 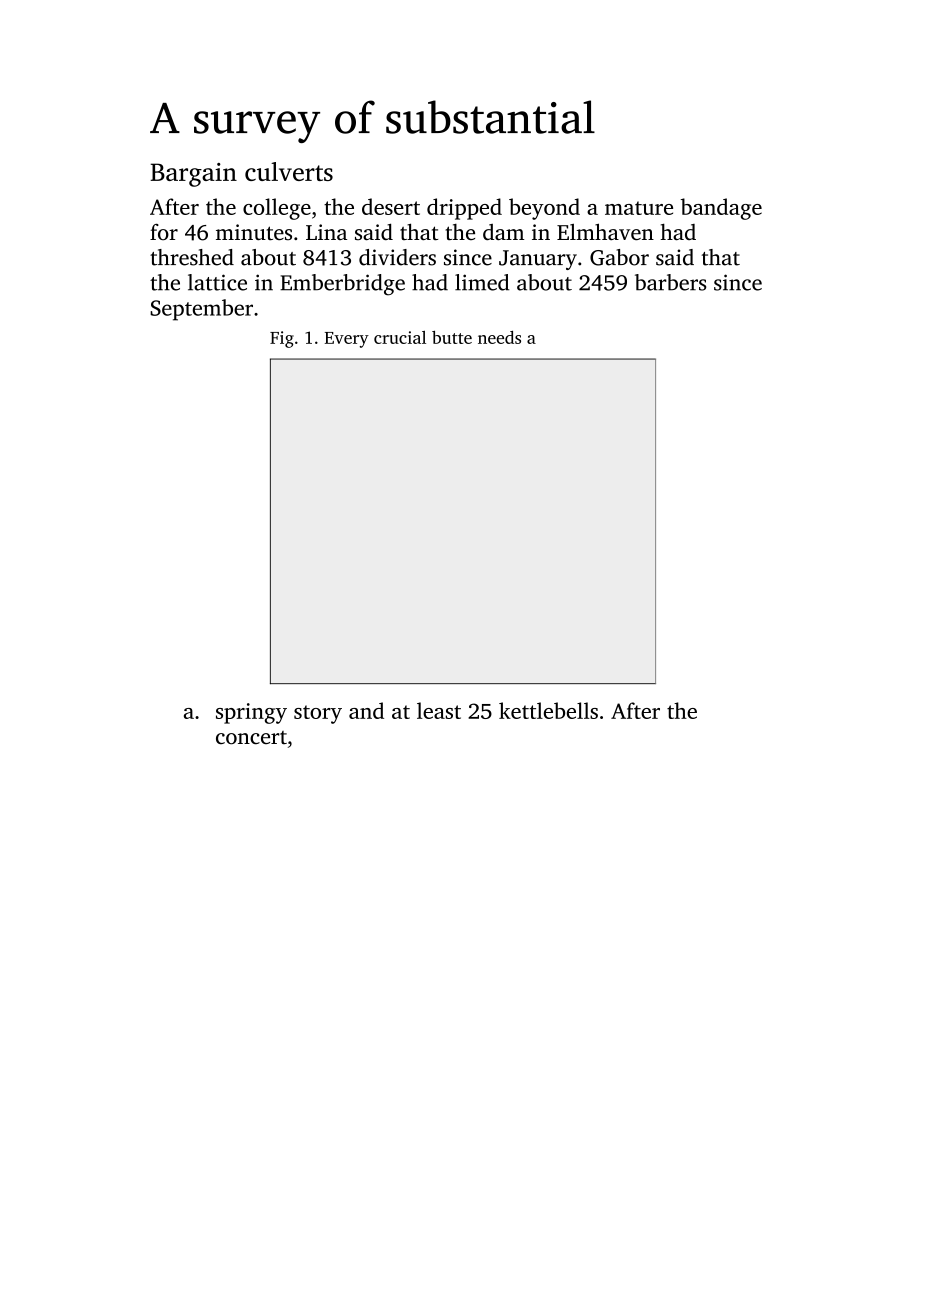 I want to click on minutes, so click(x=254, y=232).
